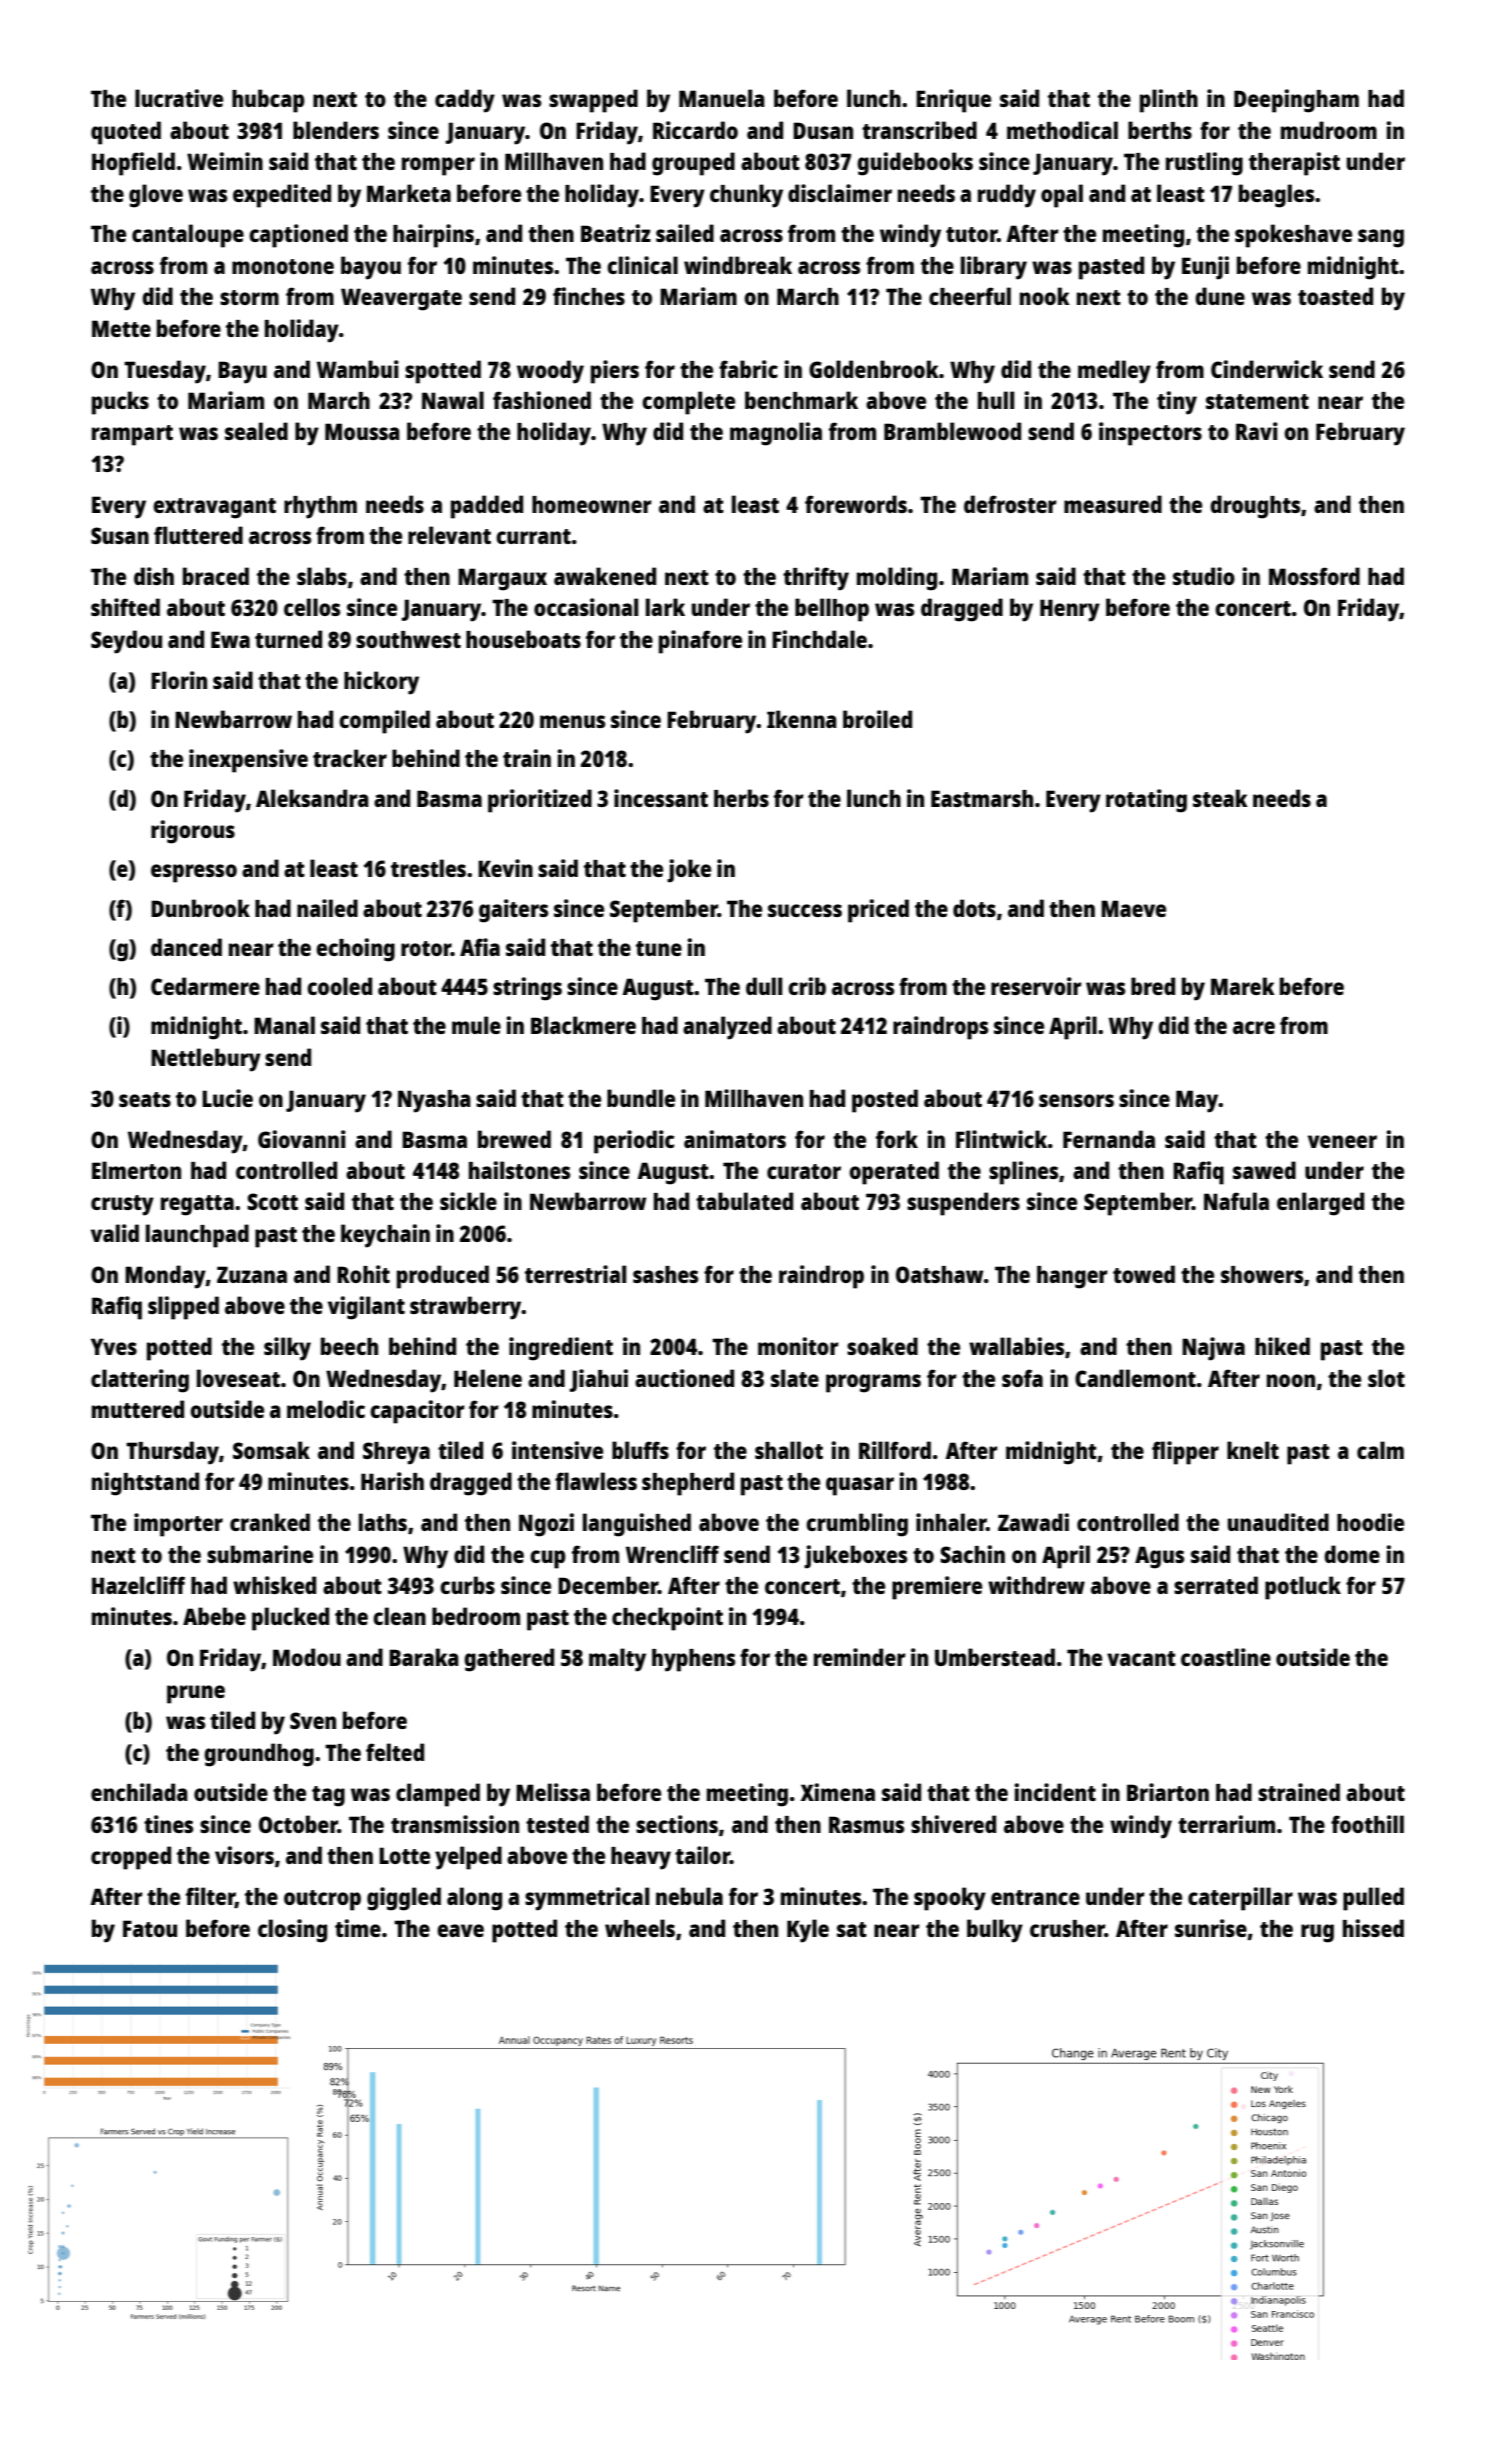 This document has height=2464, width=1496. I want to click on Mette, so click(121, 328).
